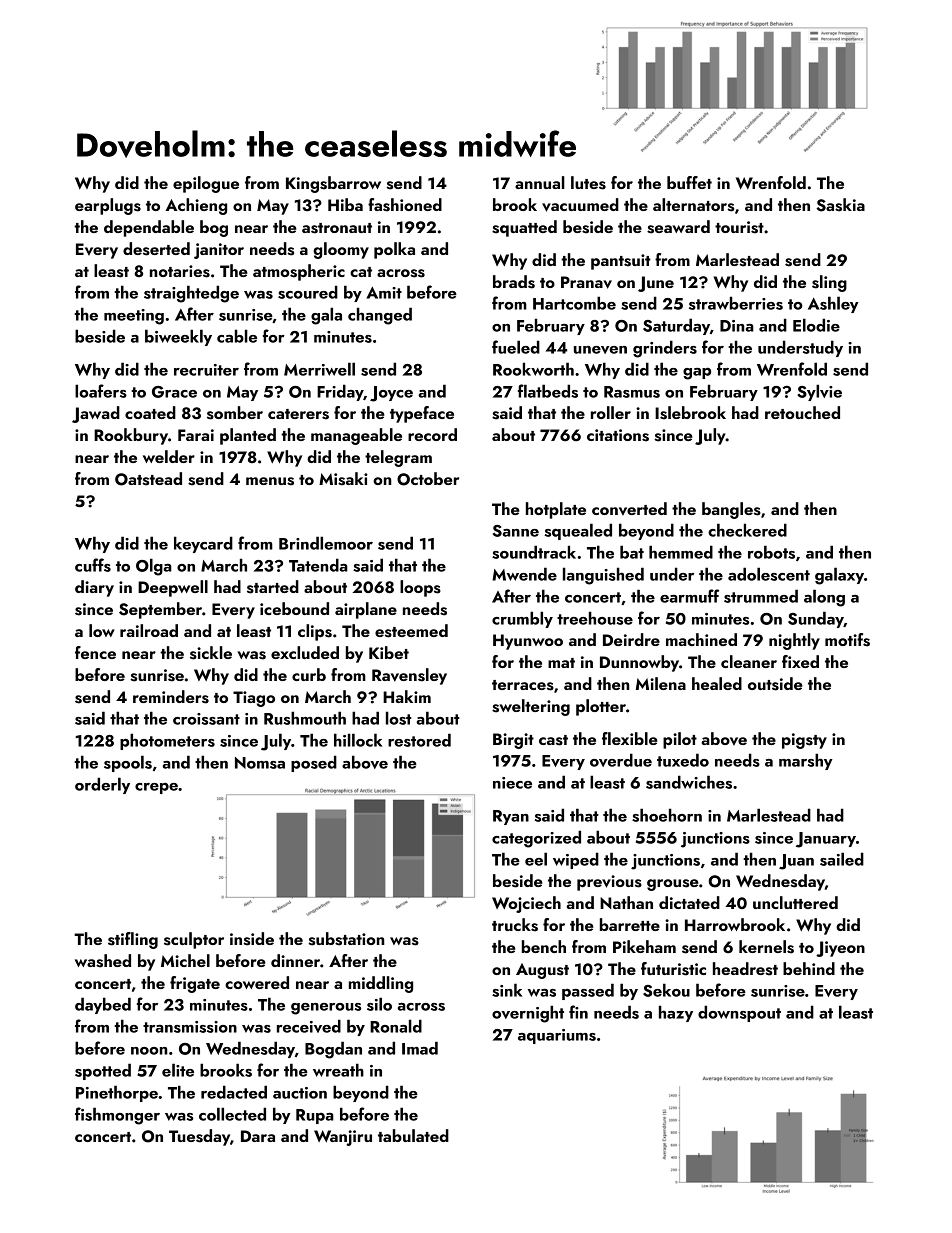 The width and height of the screenshot is (952, 1233). What do you see at coordinates (618, 435) in the screenshot?
I see `citations` at bounding box center [618, 435].
